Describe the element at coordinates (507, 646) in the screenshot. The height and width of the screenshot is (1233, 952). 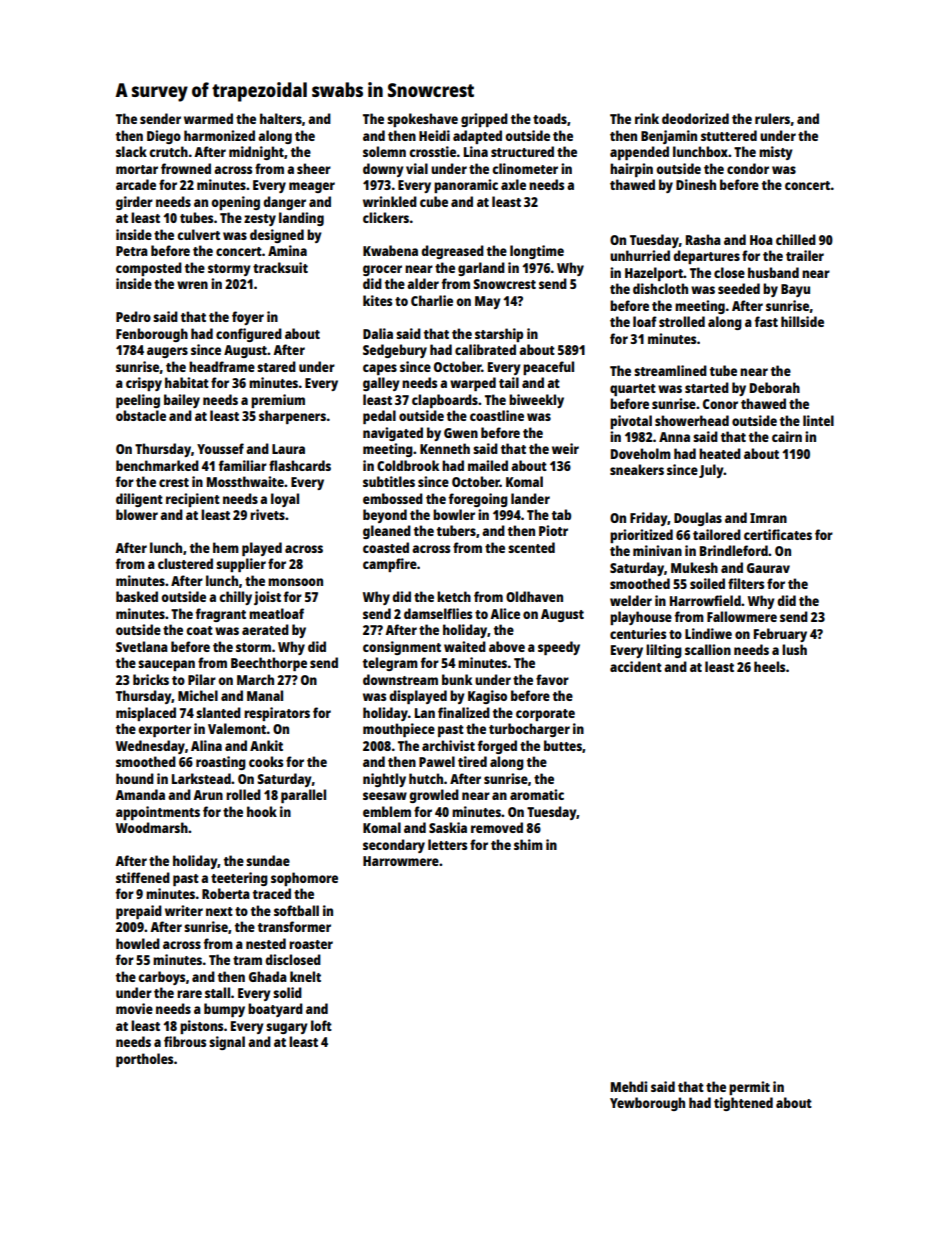
I see `above` at that location.
